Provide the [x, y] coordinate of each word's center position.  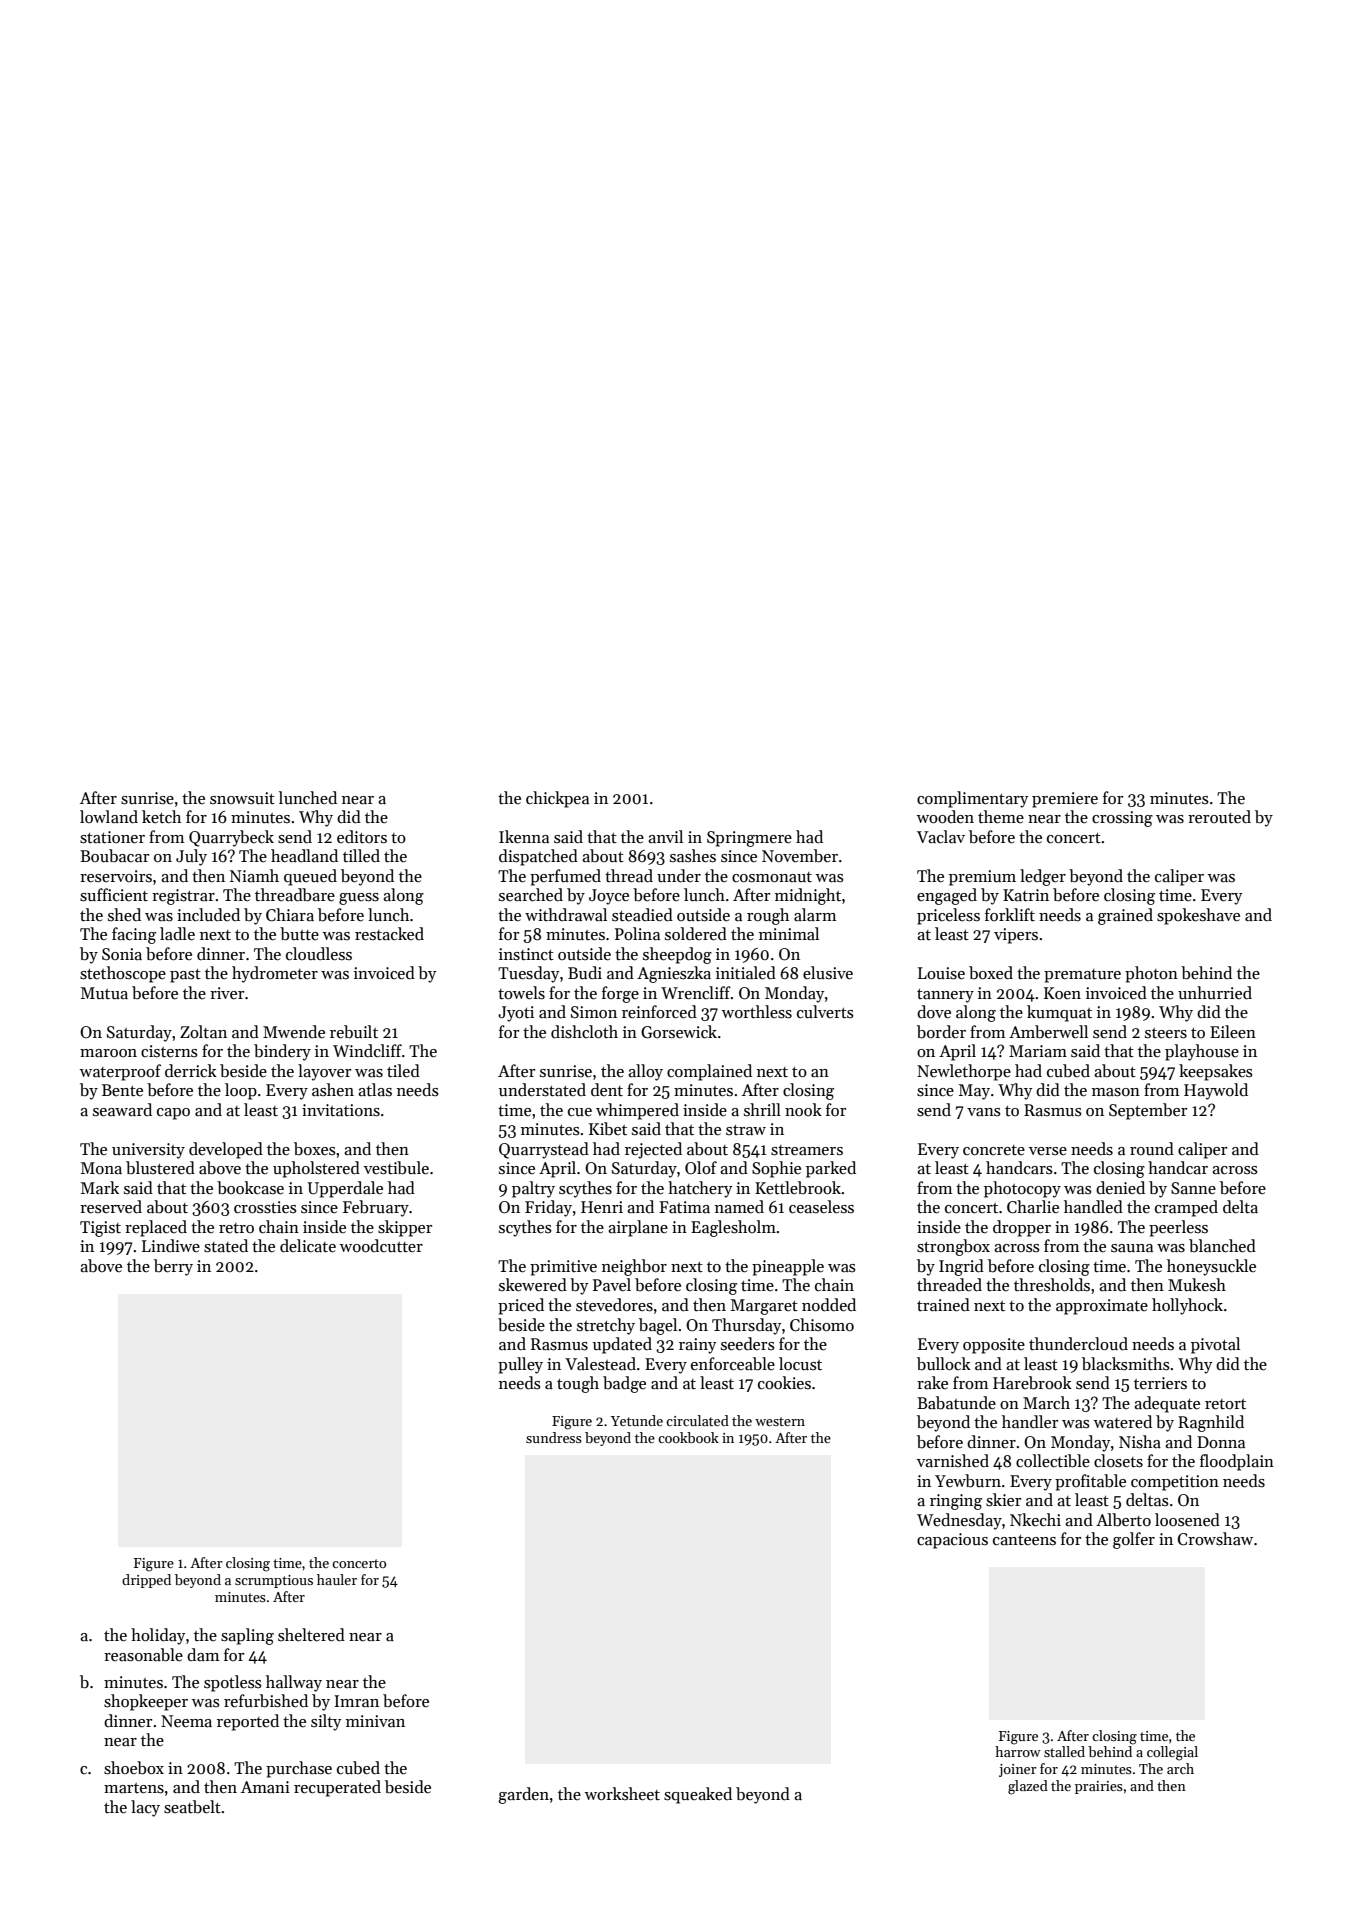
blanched [1222, 1246]
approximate [1102, 1307]
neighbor [634, 1267]
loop [241, 1091]
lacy [145, 1808]
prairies [1099, 1787]
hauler [337, 1579]
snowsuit [242, 798]
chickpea [557, 799]
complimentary [972, 799]
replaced [156, 1228]
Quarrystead [544, 1150]
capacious [952, 1541]
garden [523, 1795]
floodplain [1237, 1462]
